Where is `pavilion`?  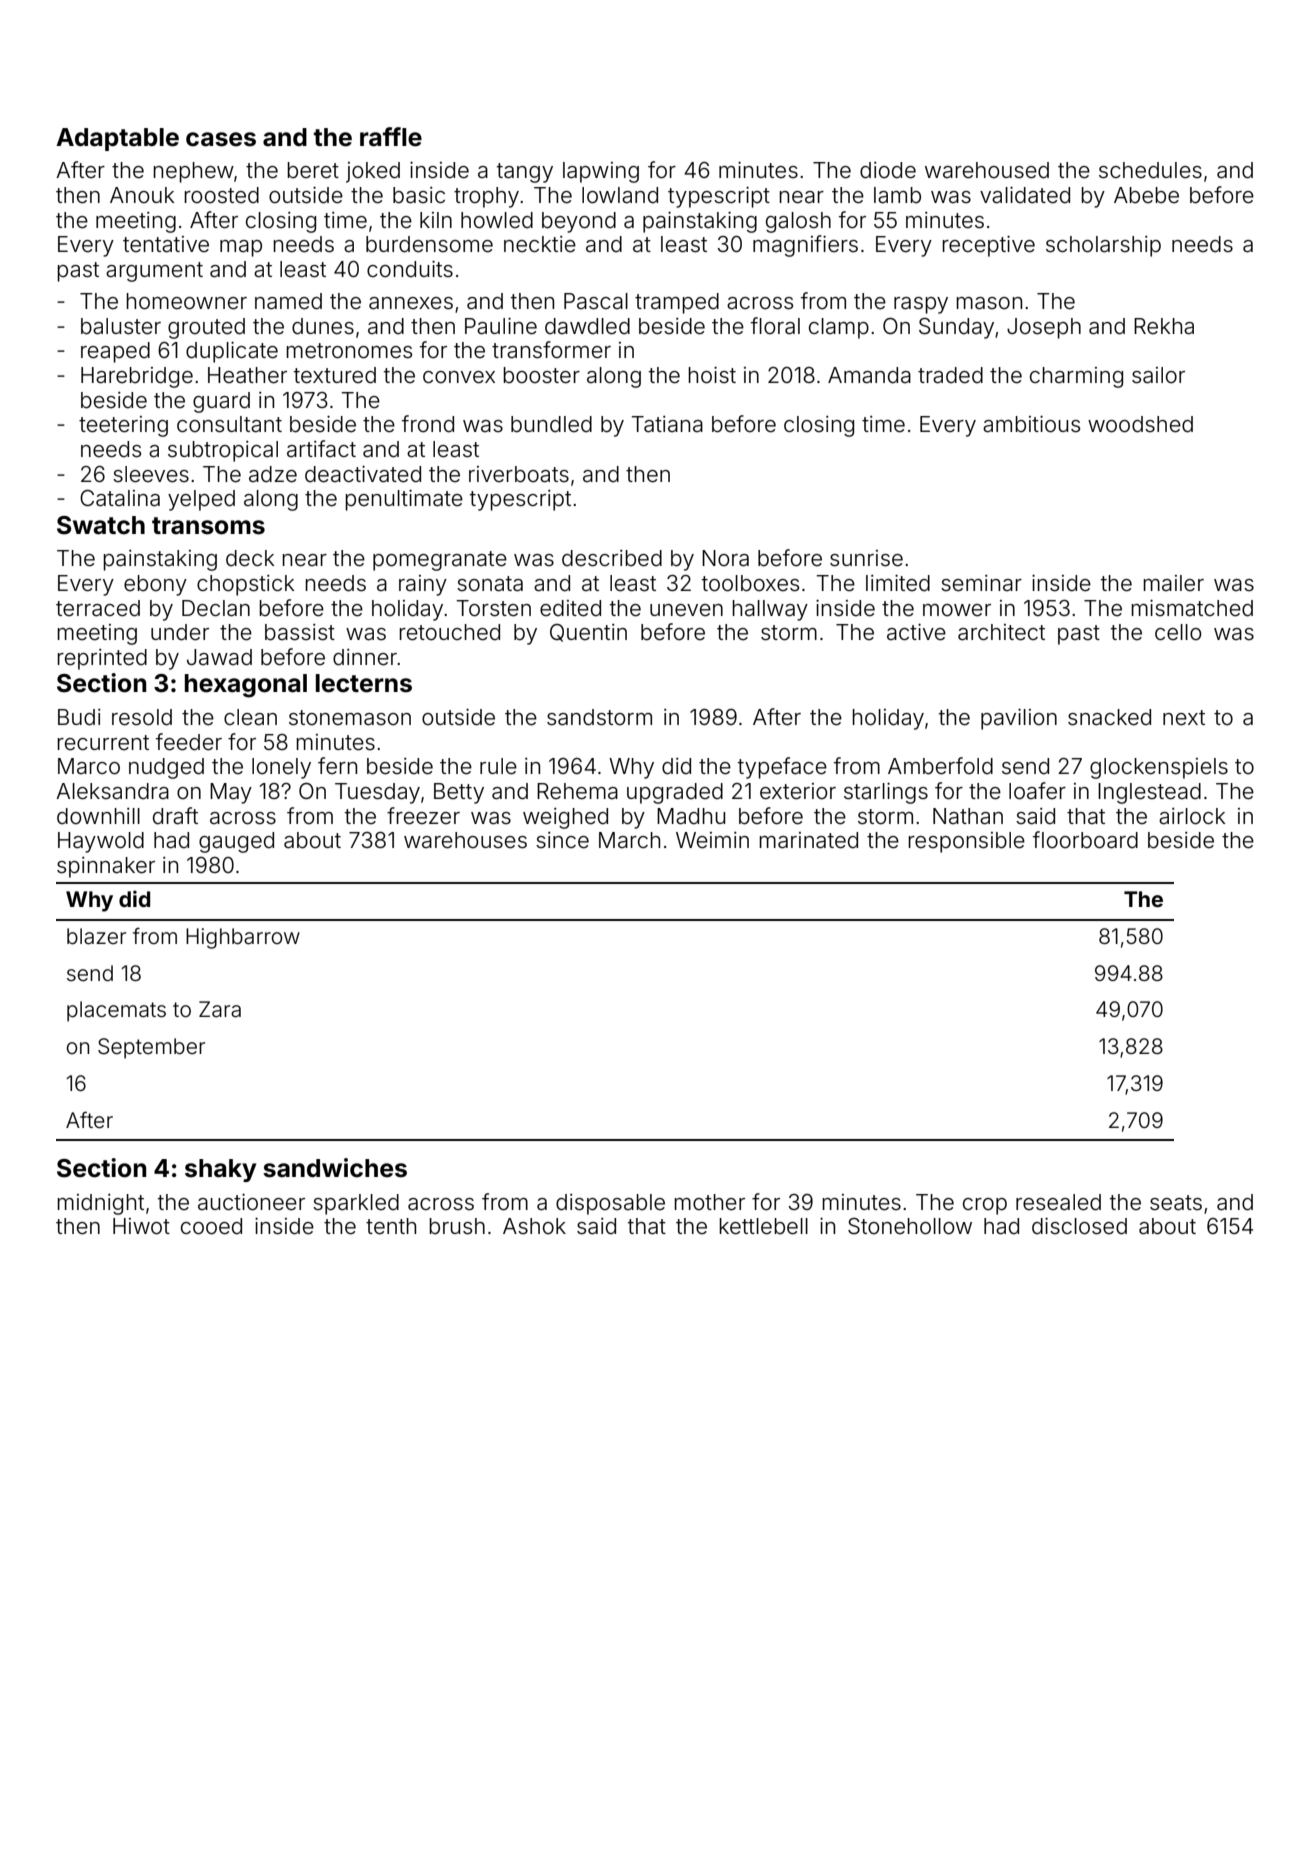
pavilion is located at coordinates (1019, 719).
